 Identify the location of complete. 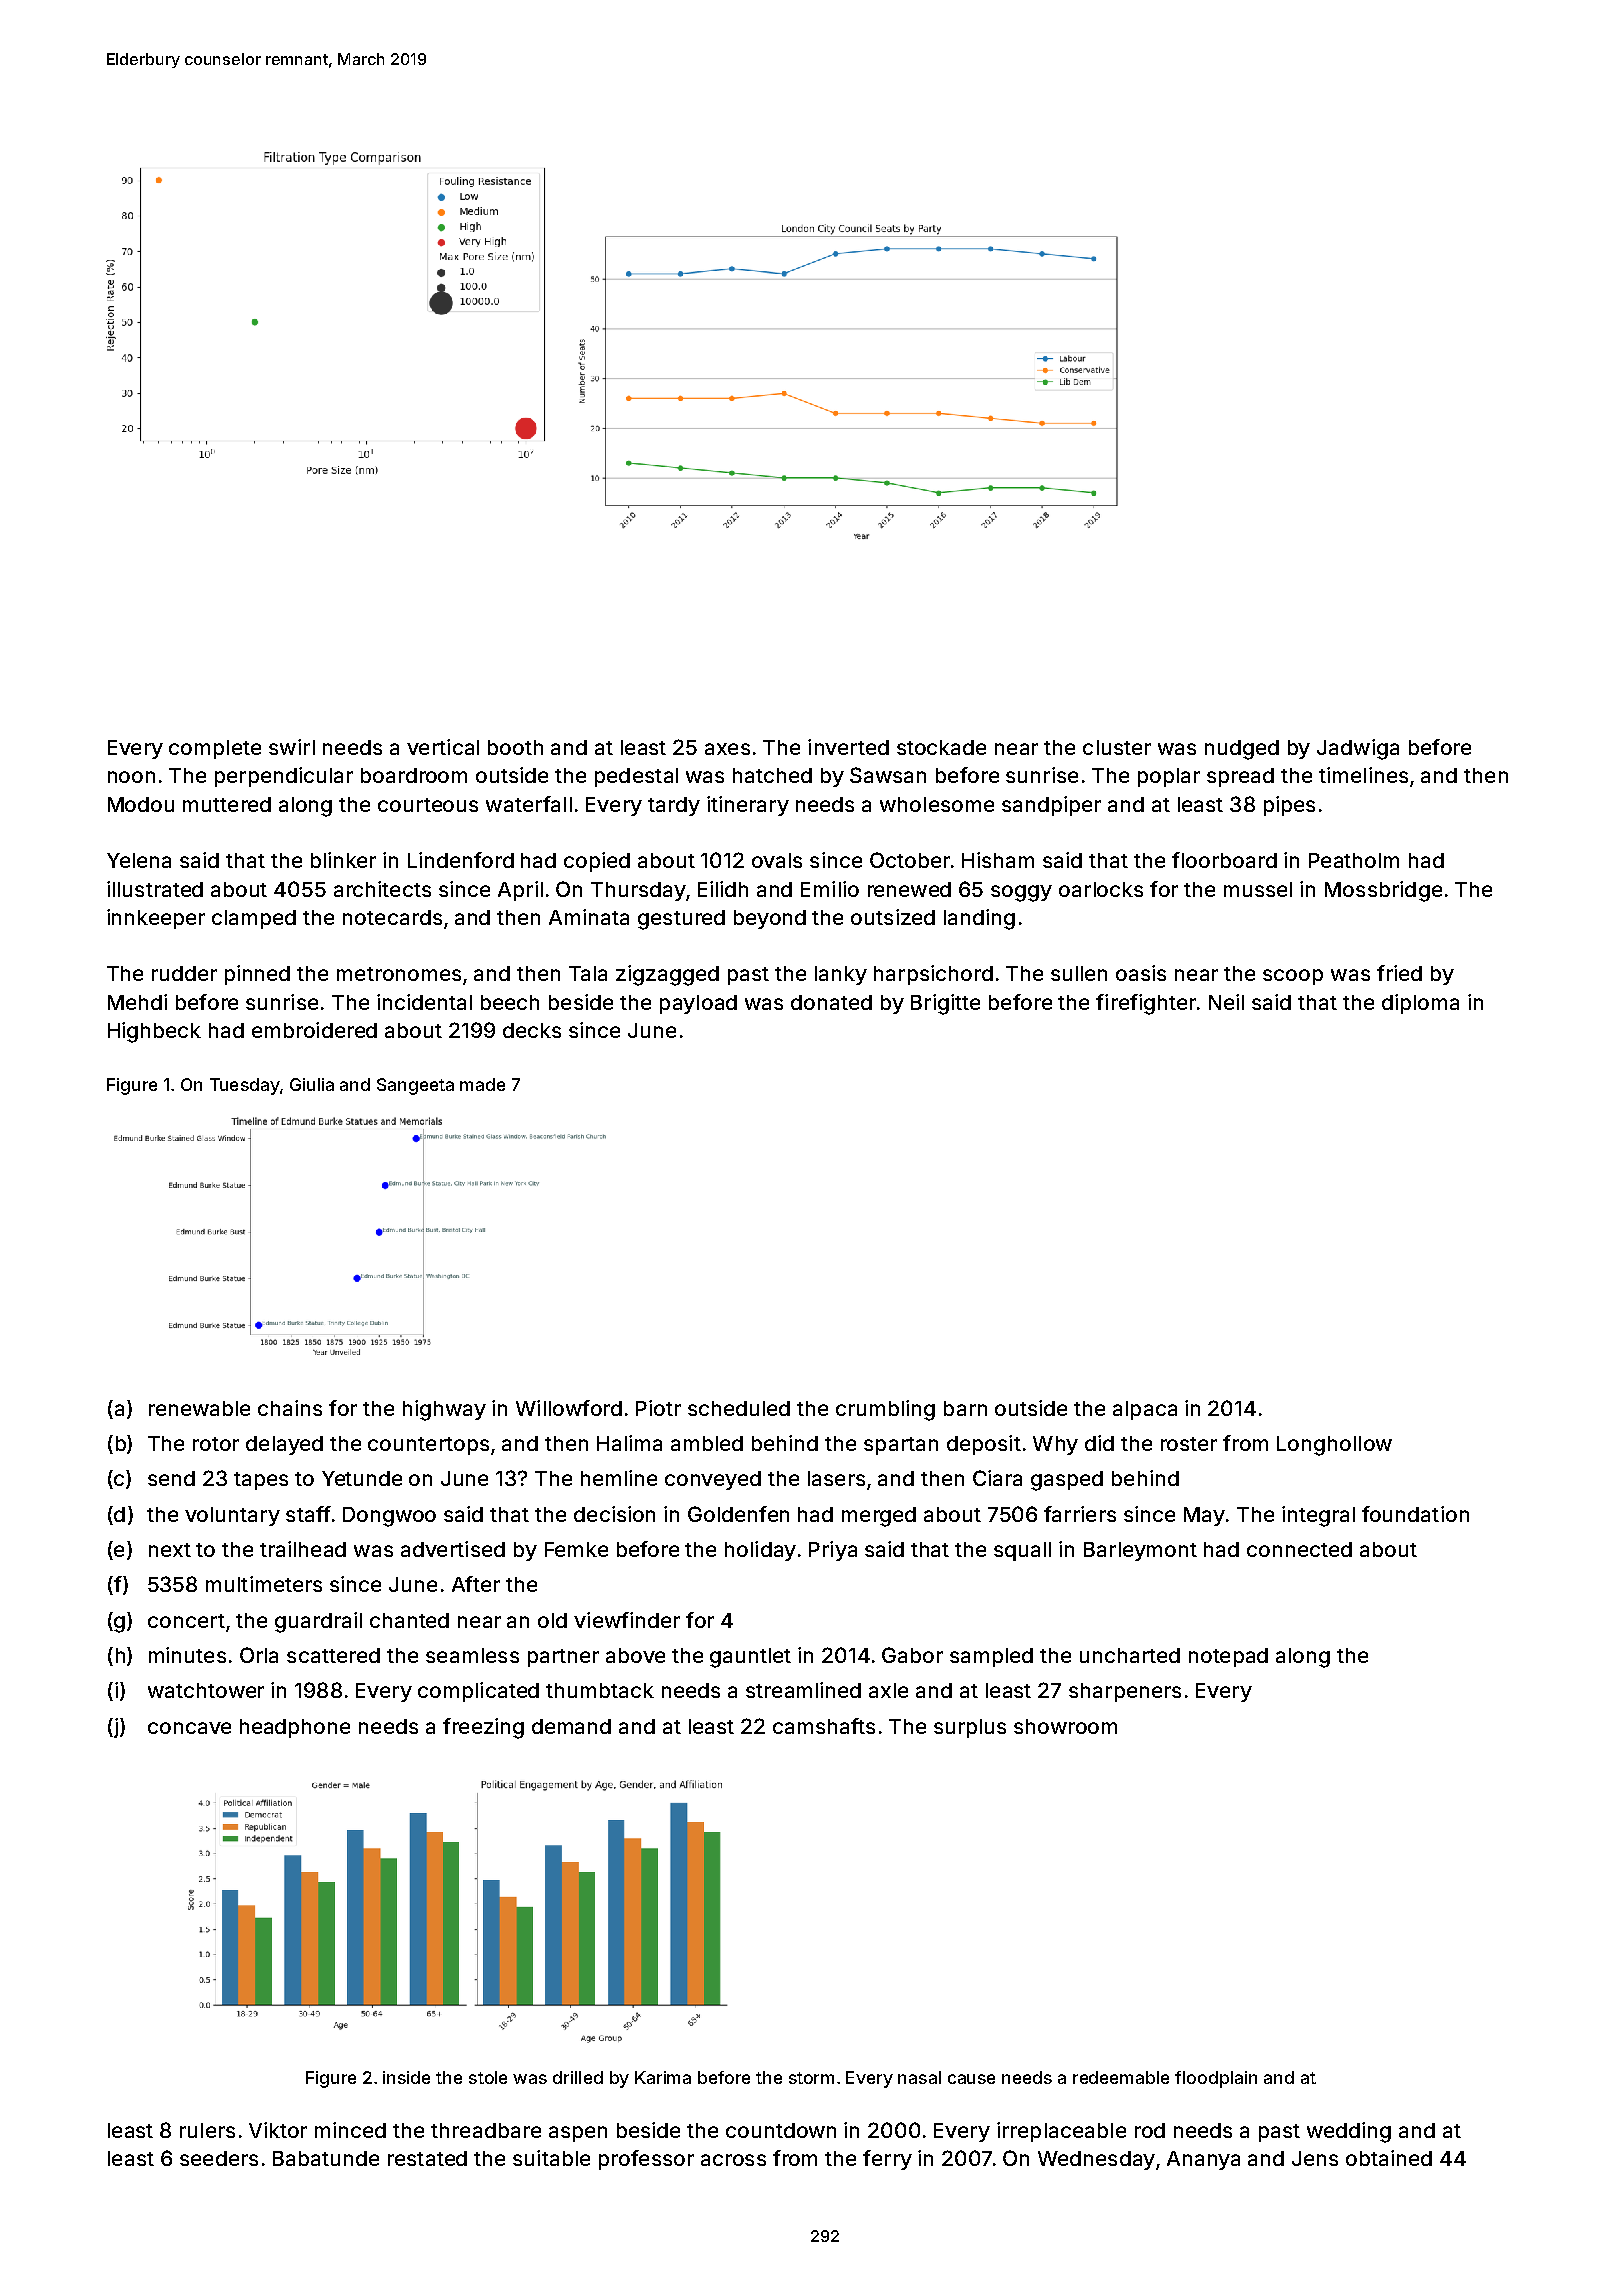
(215, 749).
